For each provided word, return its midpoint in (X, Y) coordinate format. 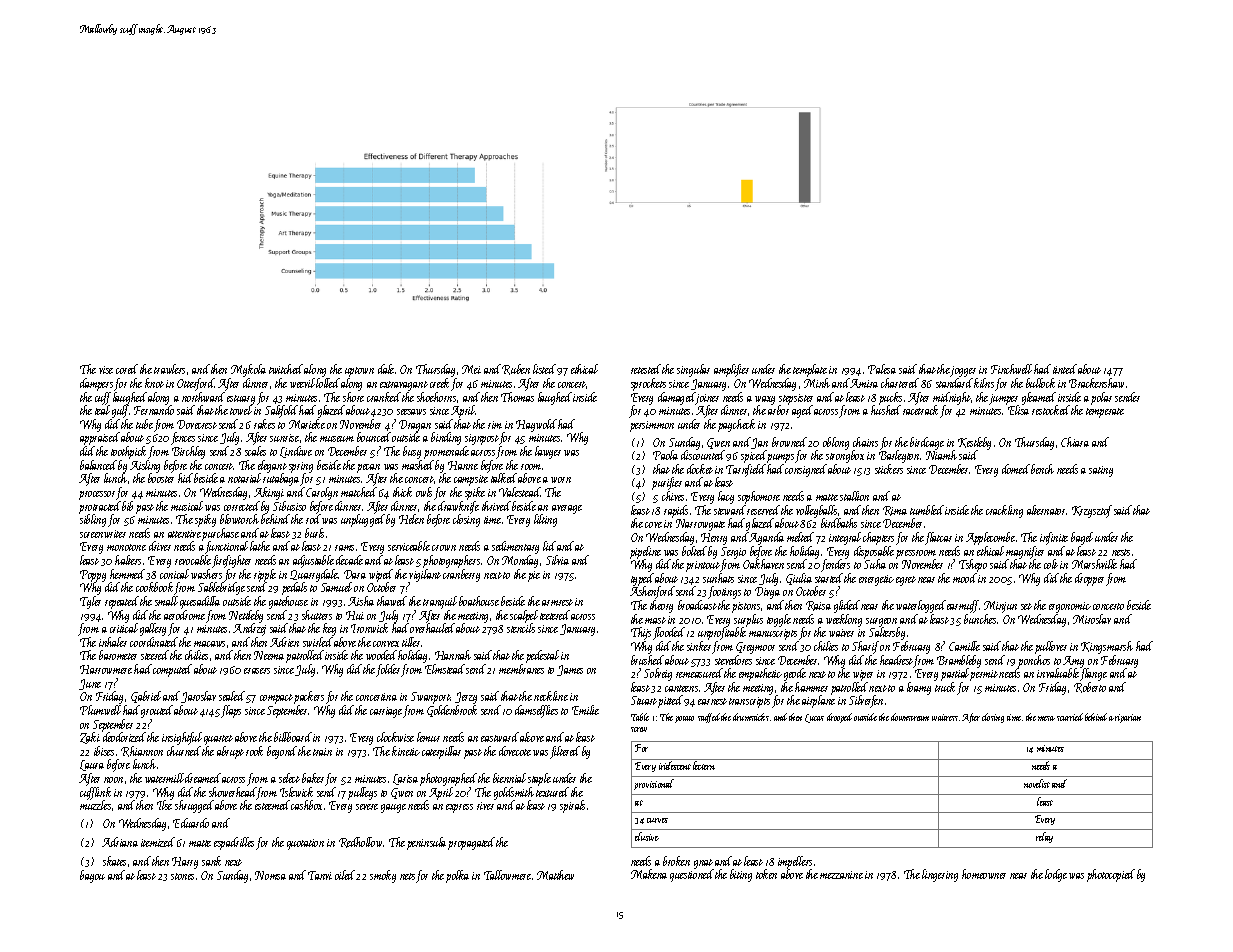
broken (676, 861)
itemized (158, 842)
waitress (945, 717)
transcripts (749, 702)
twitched (286, 369)
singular (693, 370)
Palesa (882, 369)
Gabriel (146, 697)
